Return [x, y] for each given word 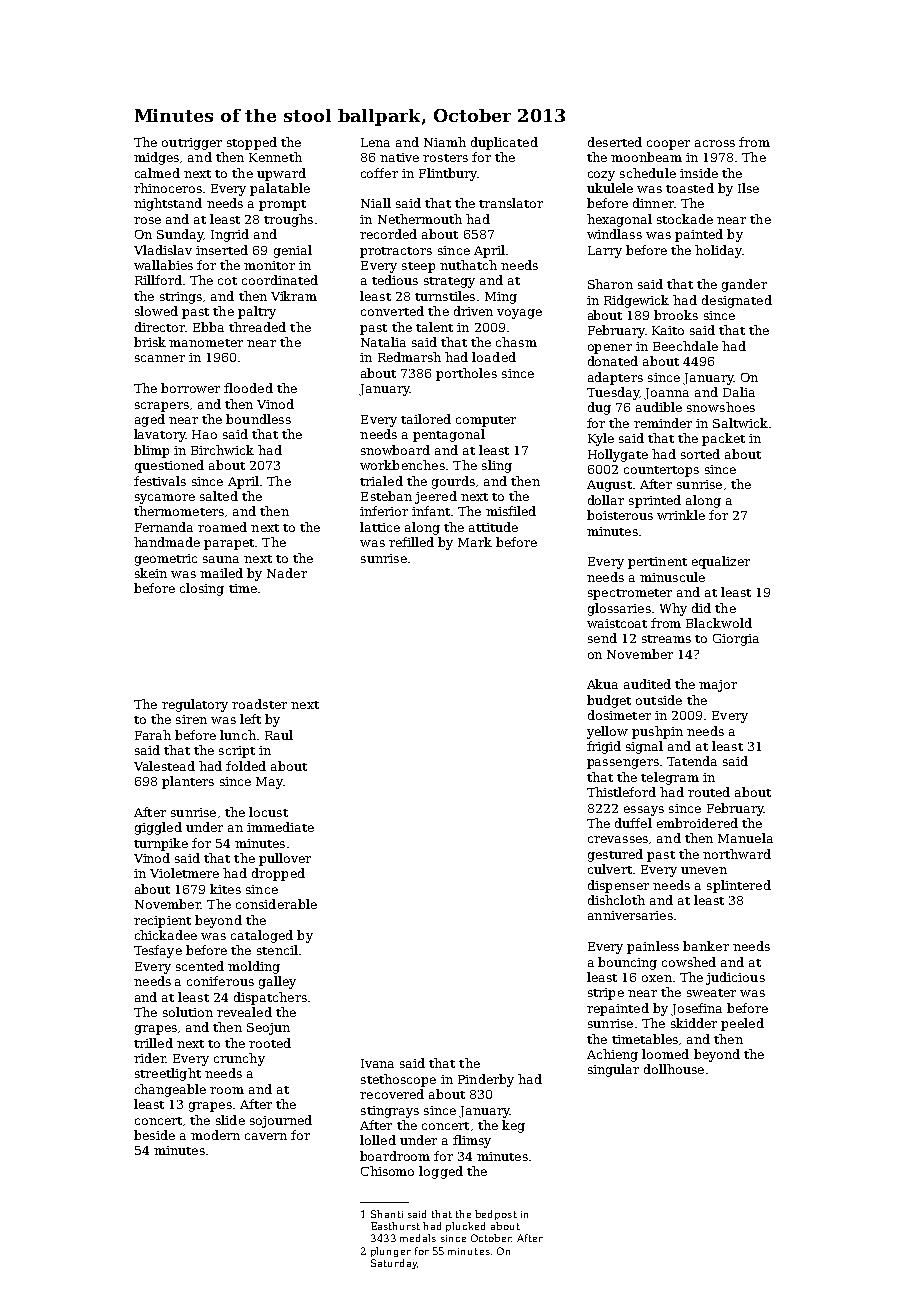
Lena [375, 142]
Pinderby [486, 1080]
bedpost [496, 1215]
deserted [615, 142]
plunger [391, 1252]
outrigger [192, 144]
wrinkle [681, 515]
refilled [411, 542]
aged [150, 420]
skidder [694, 1023]
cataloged [262, 936]
